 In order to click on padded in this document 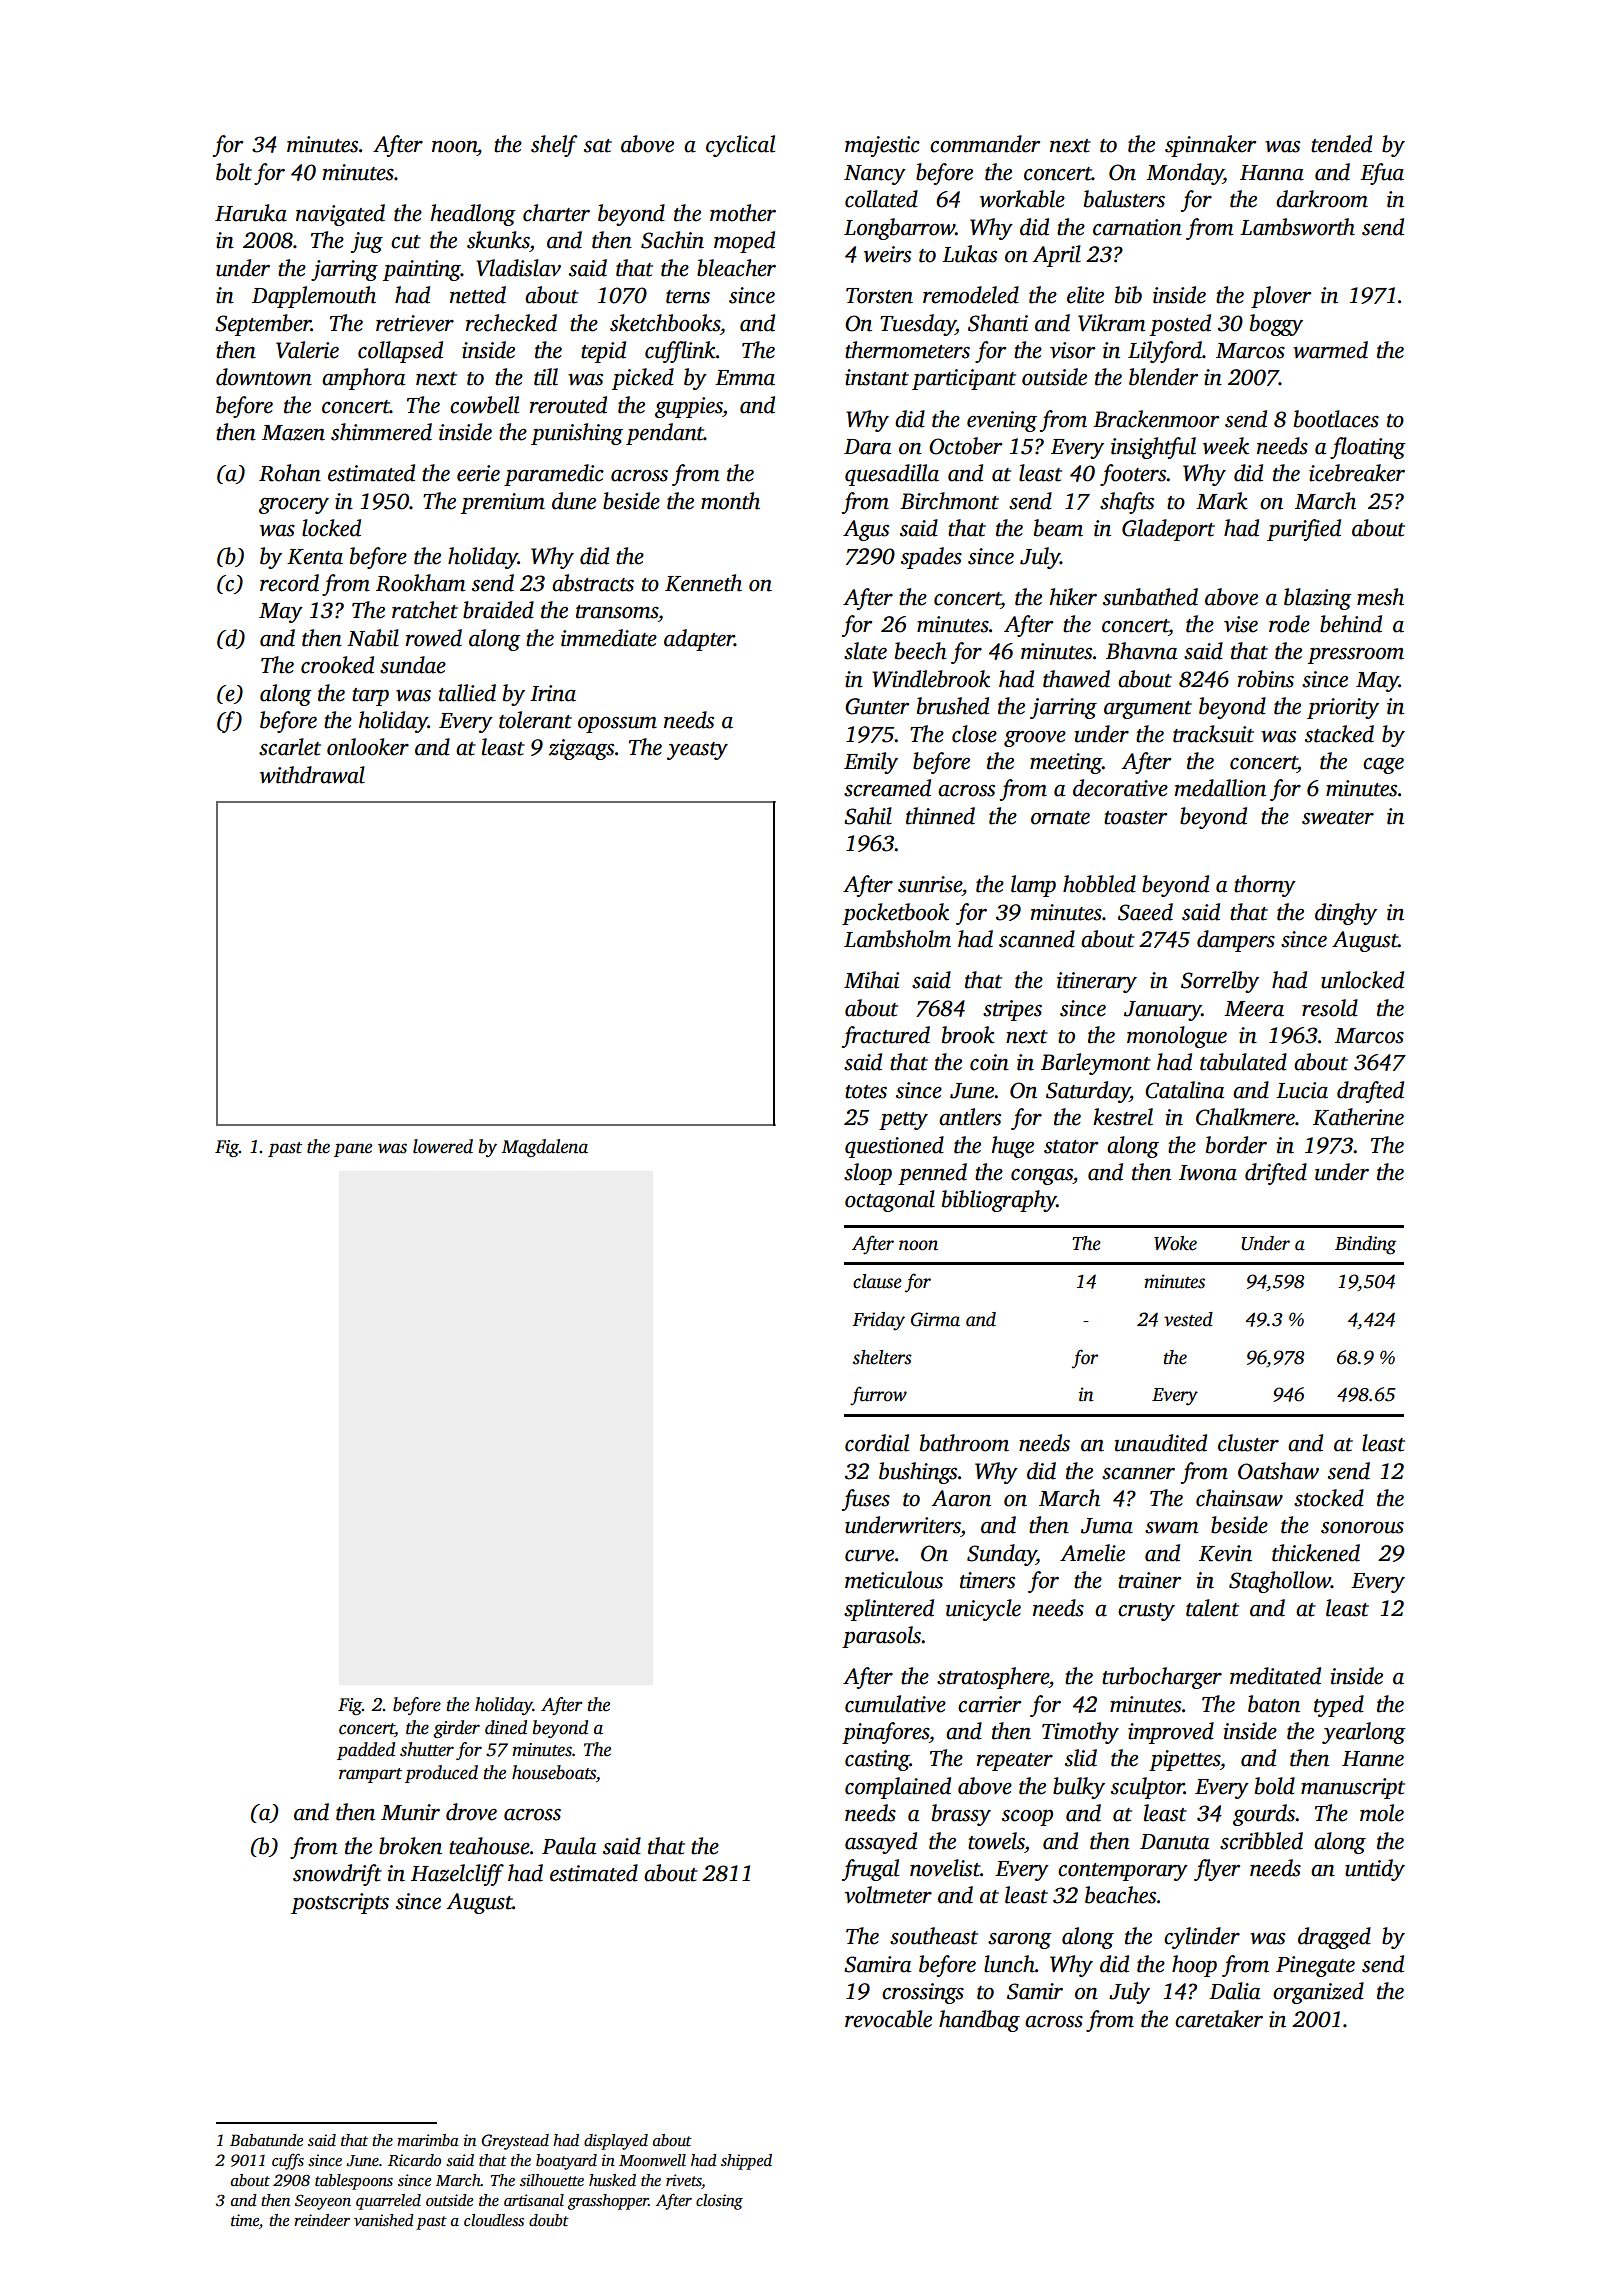, I will do `click(366, 1751)`.
